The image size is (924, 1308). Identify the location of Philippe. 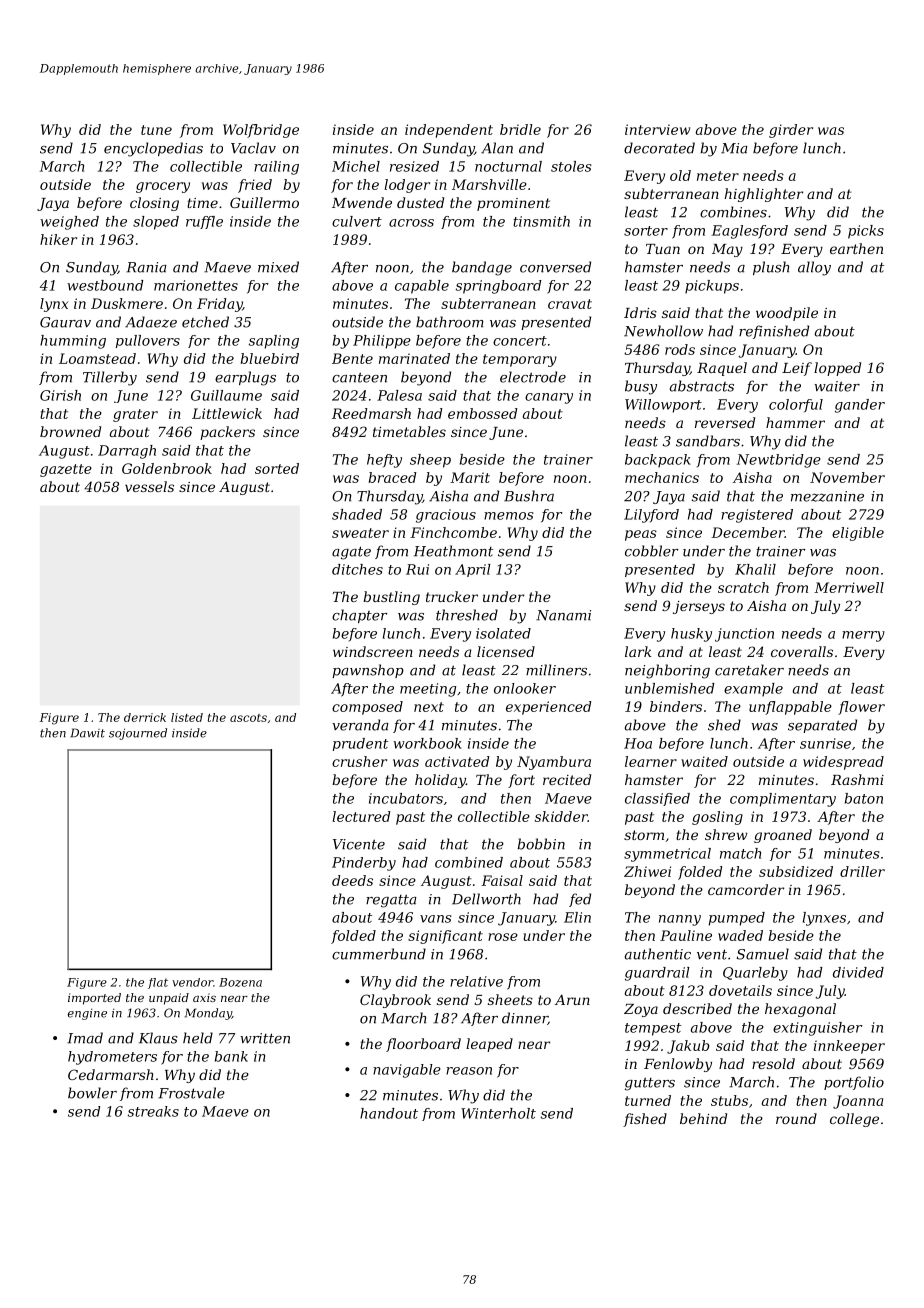
(382, 342).
